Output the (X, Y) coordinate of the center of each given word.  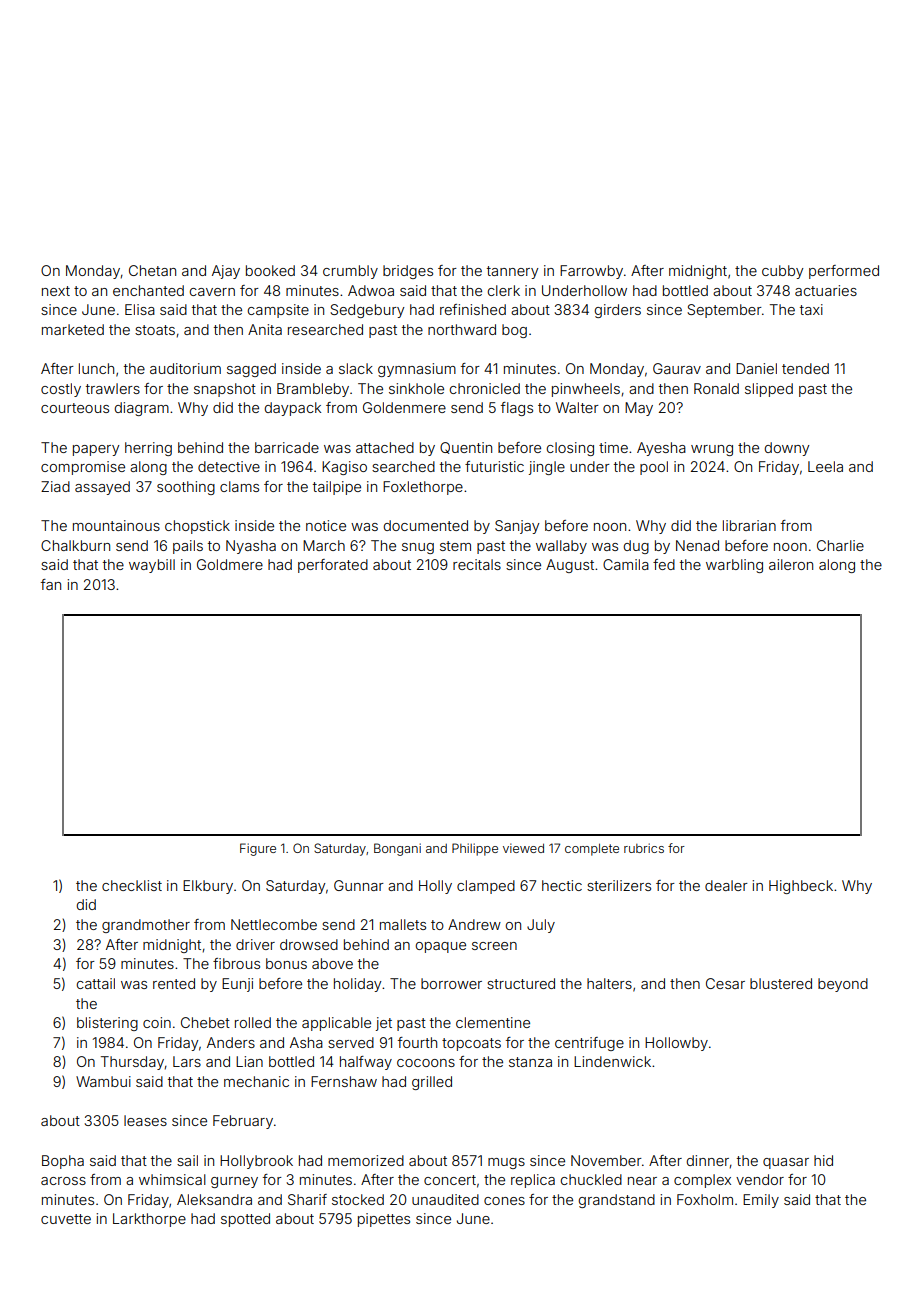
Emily (761, 1201)
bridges (408, 272)
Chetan (152, 270)
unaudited (445, 1199)
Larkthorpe (149, 1220)
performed (844, 272)
